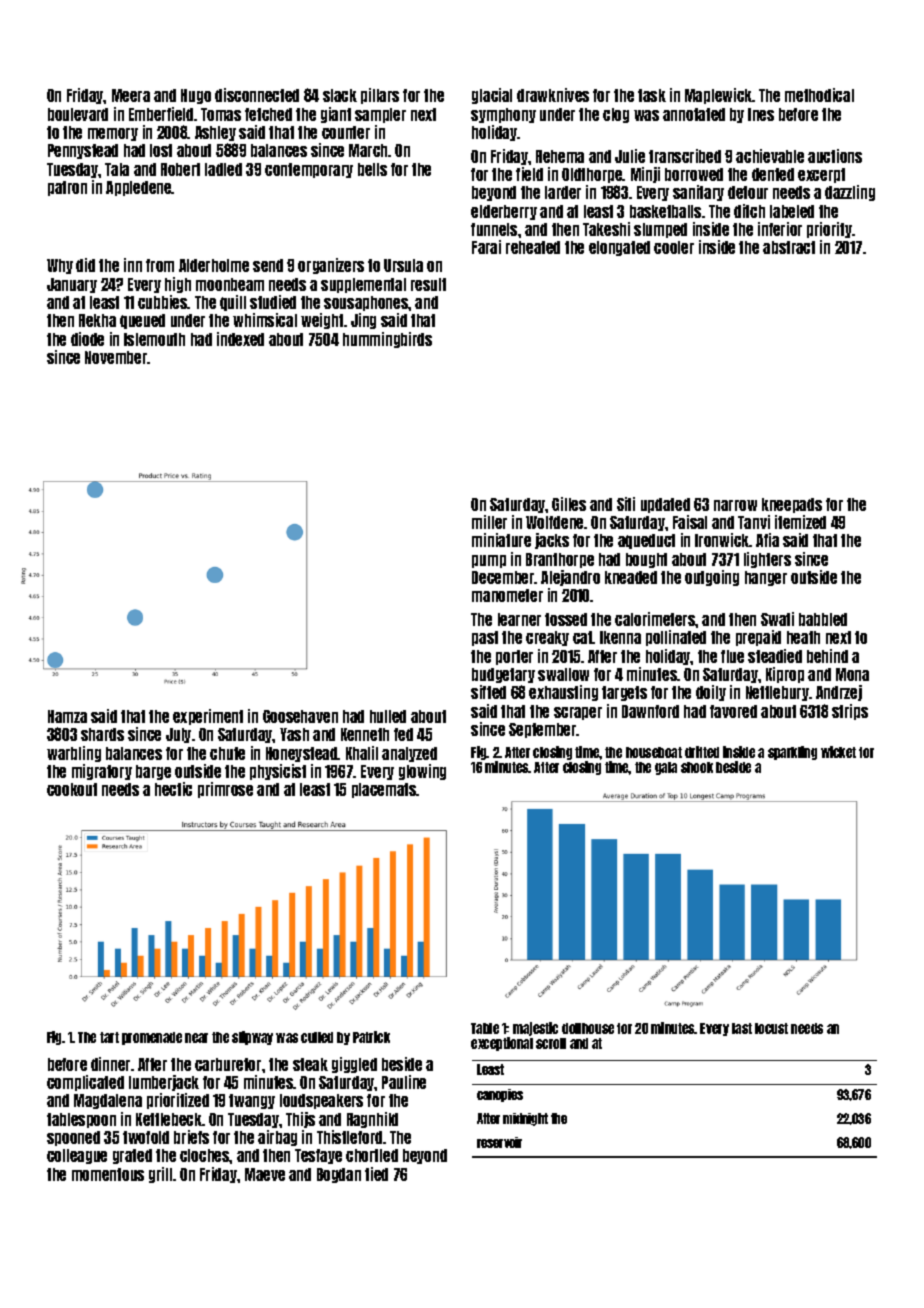 Image resolution: width=924 pixels, height=1308 pixels. Describe the element at coordinates (761, 114) in the document. I see `Ines` at that location.
